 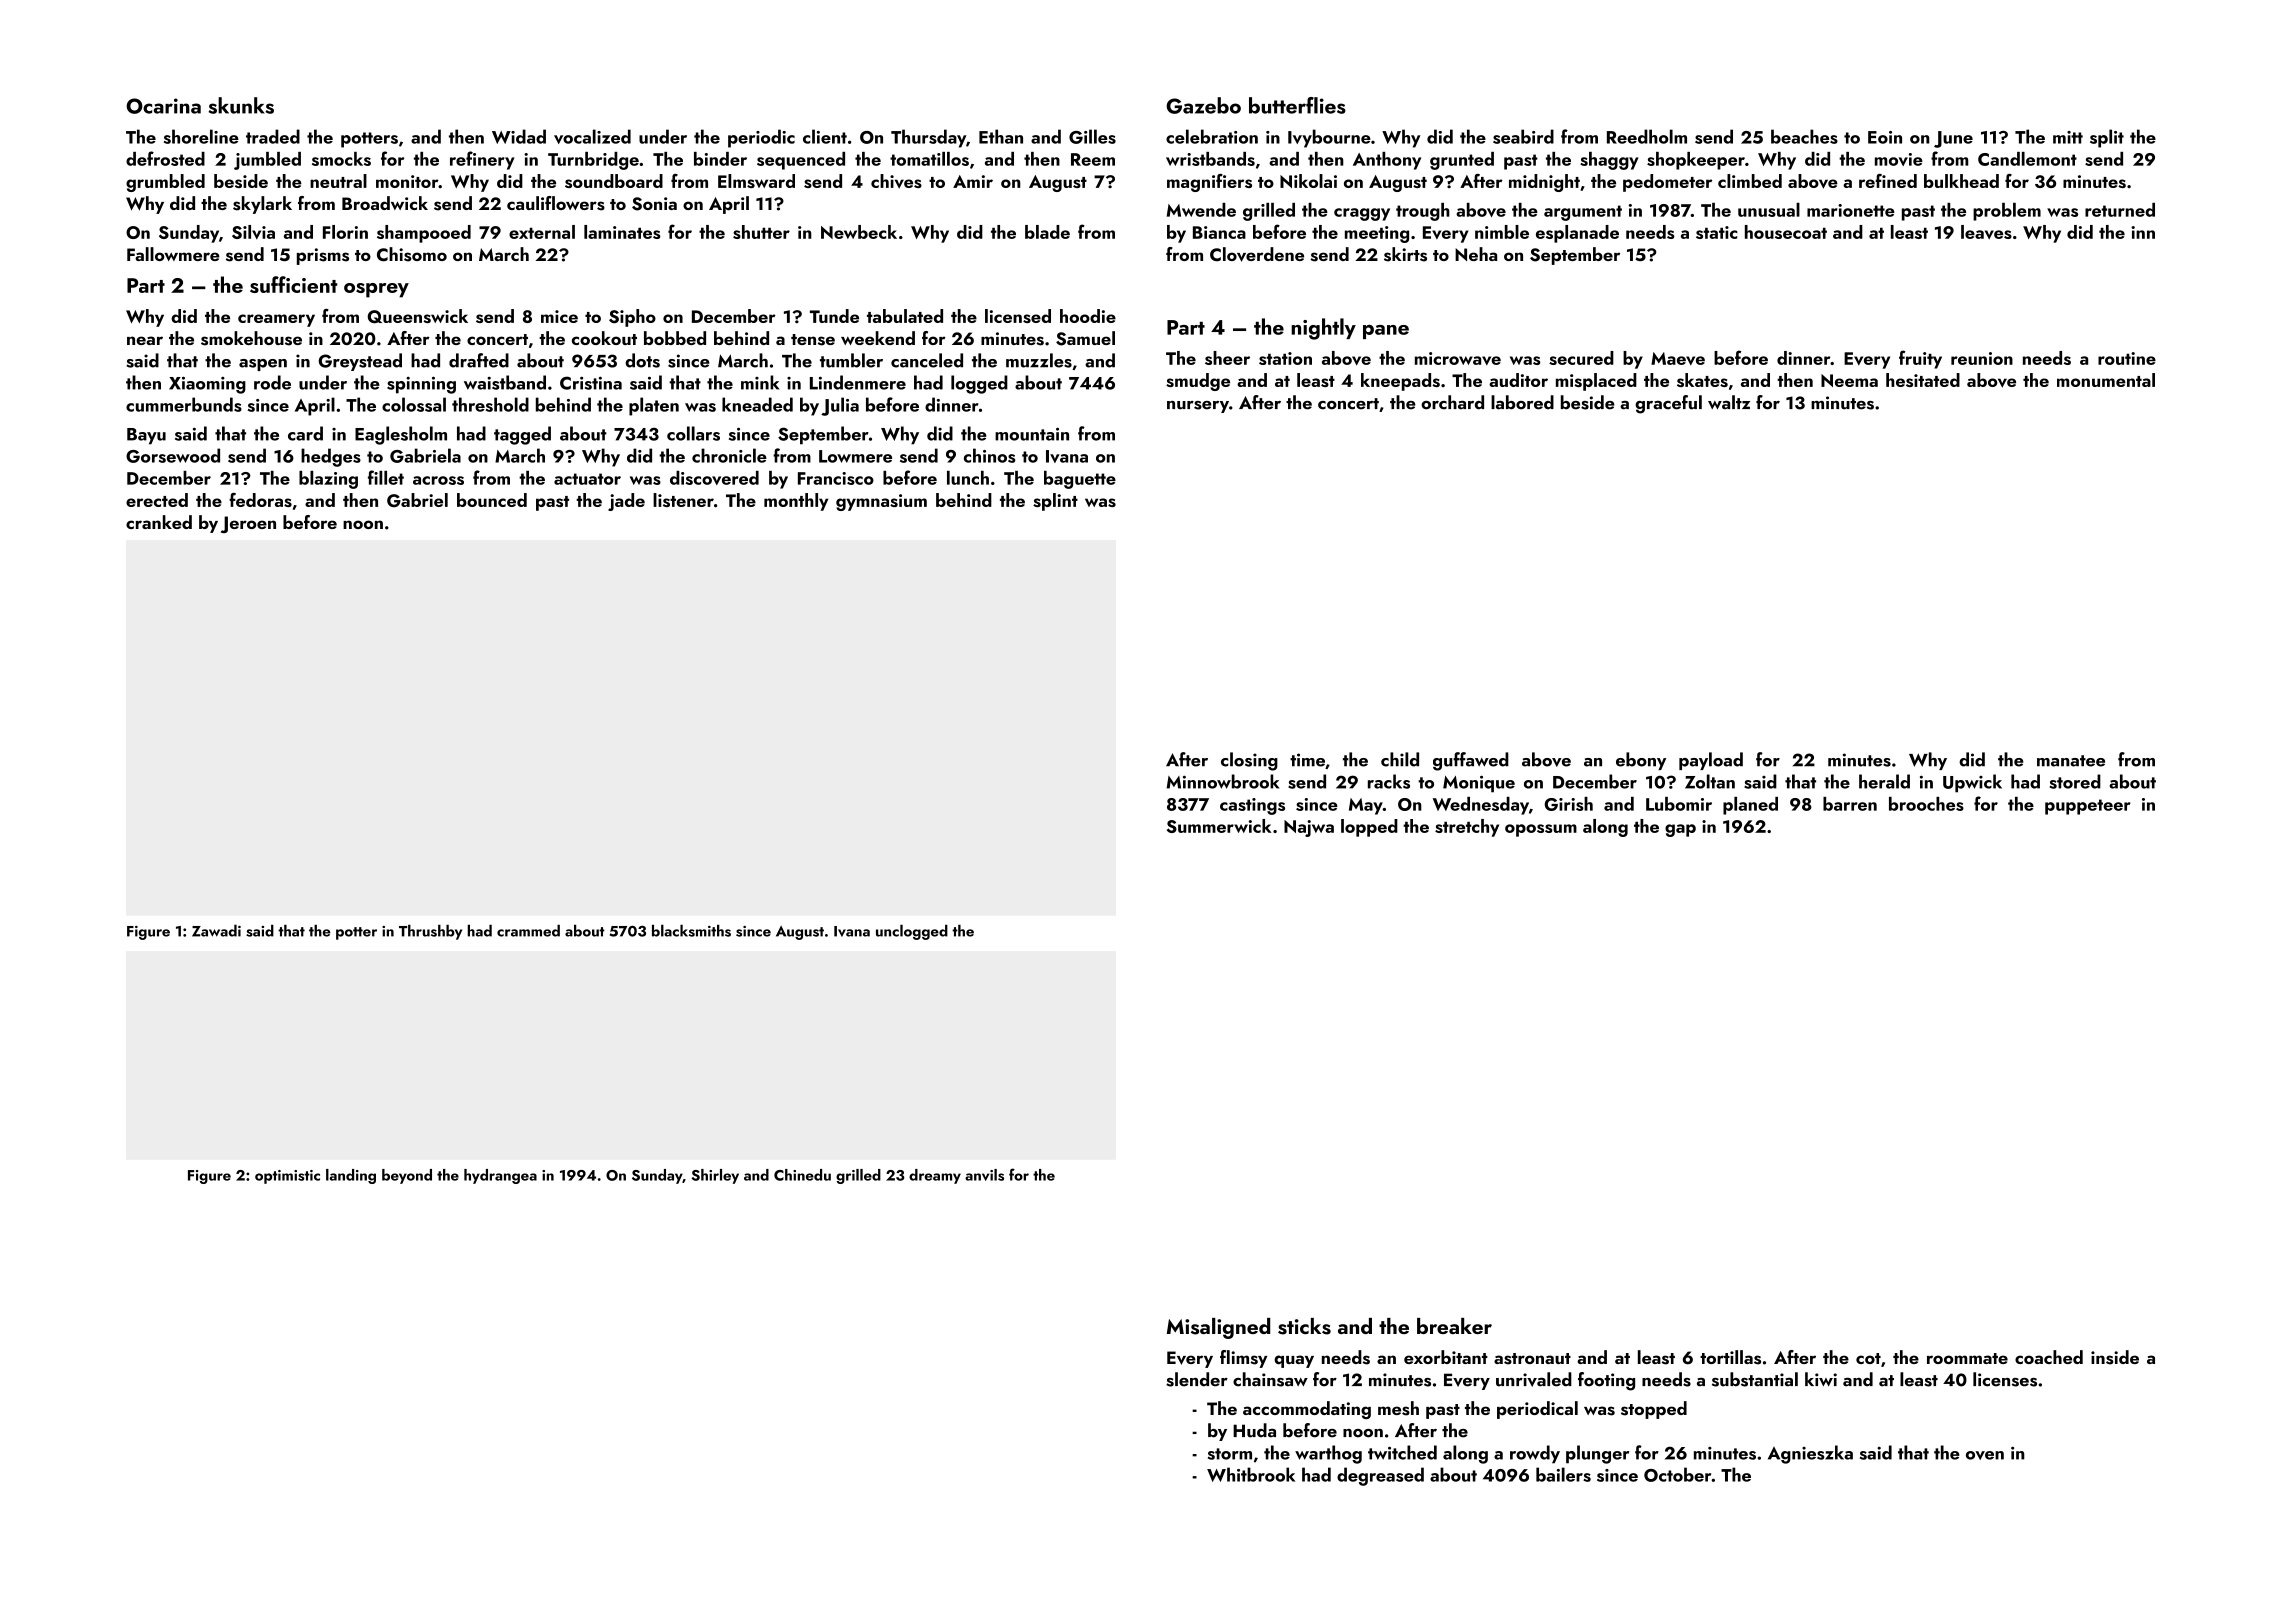 What do you see at coordinates (984, 1175) in the page?
I see `anvils` at bounding box center [984, 1175].
